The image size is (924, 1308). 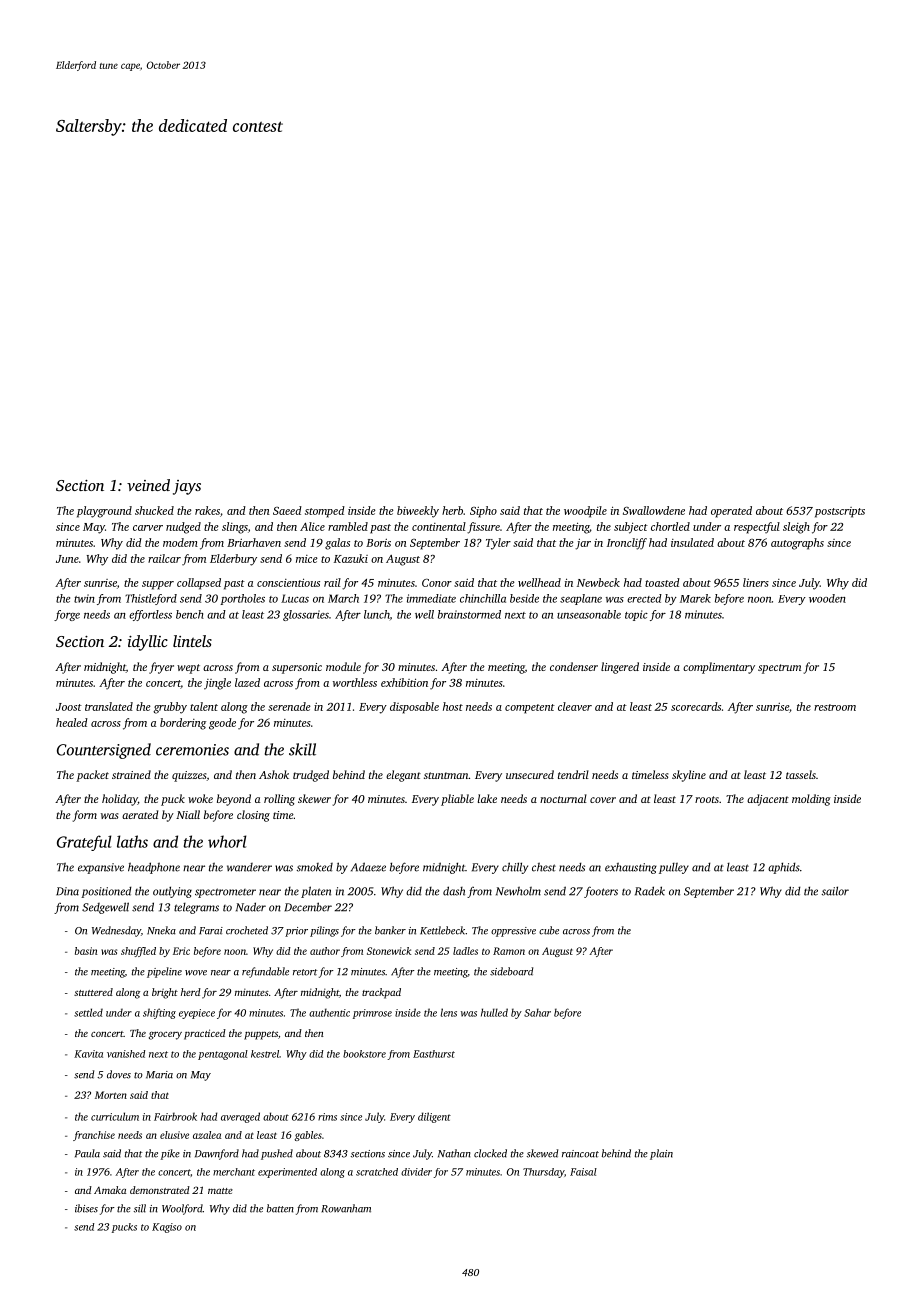 I want to click on translated, so click(x=109, y=706).
